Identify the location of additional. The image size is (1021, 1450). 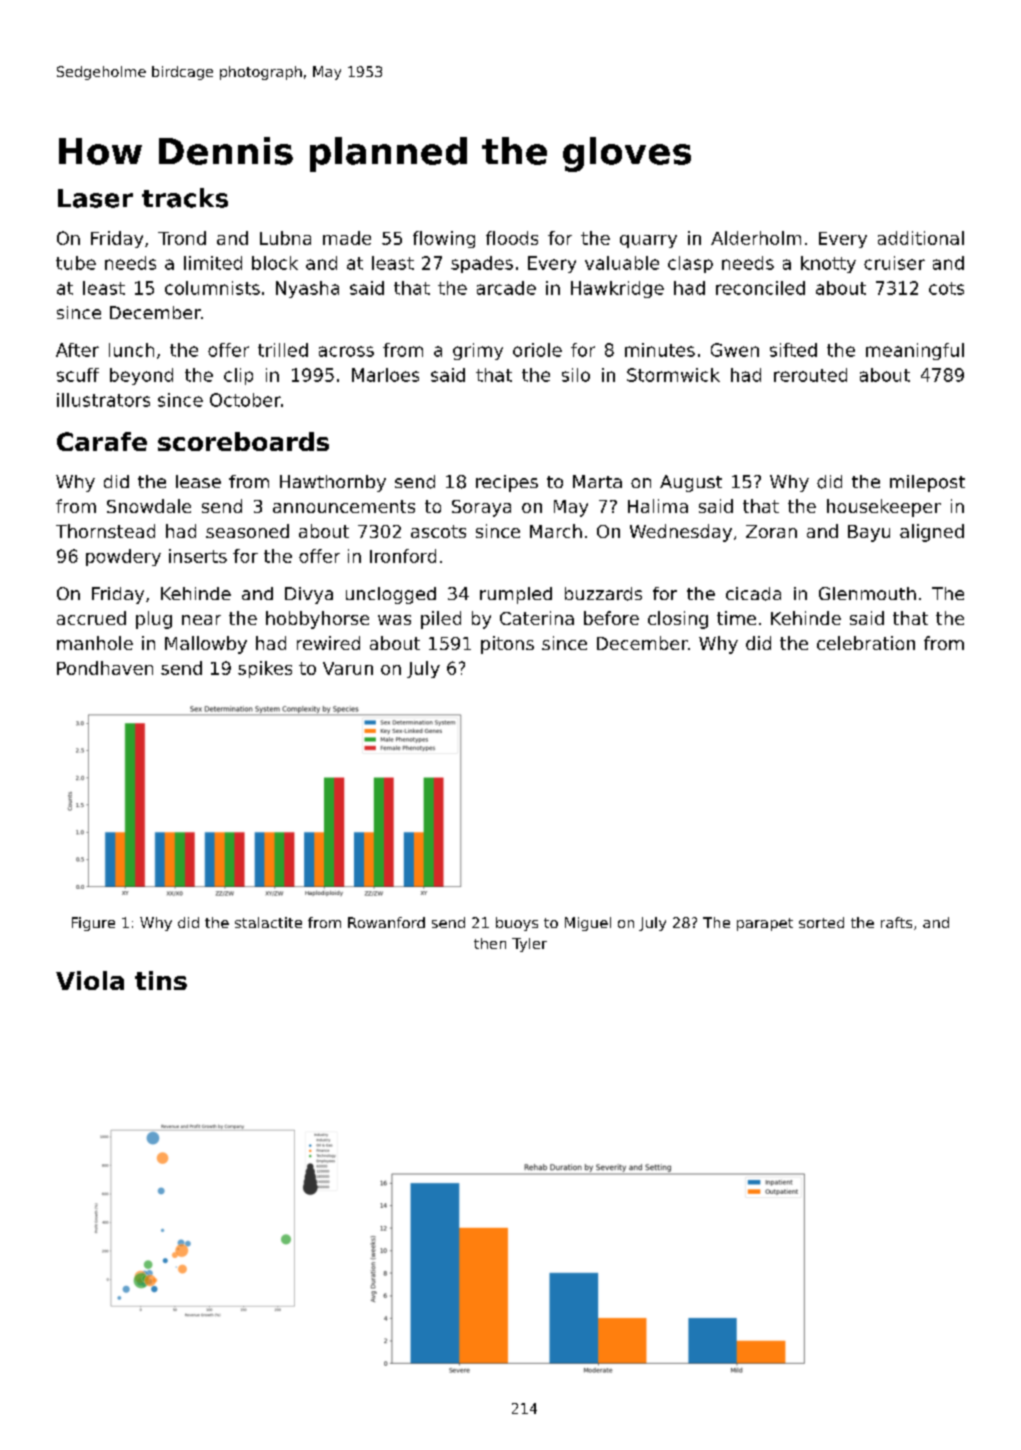
(921, 238).
